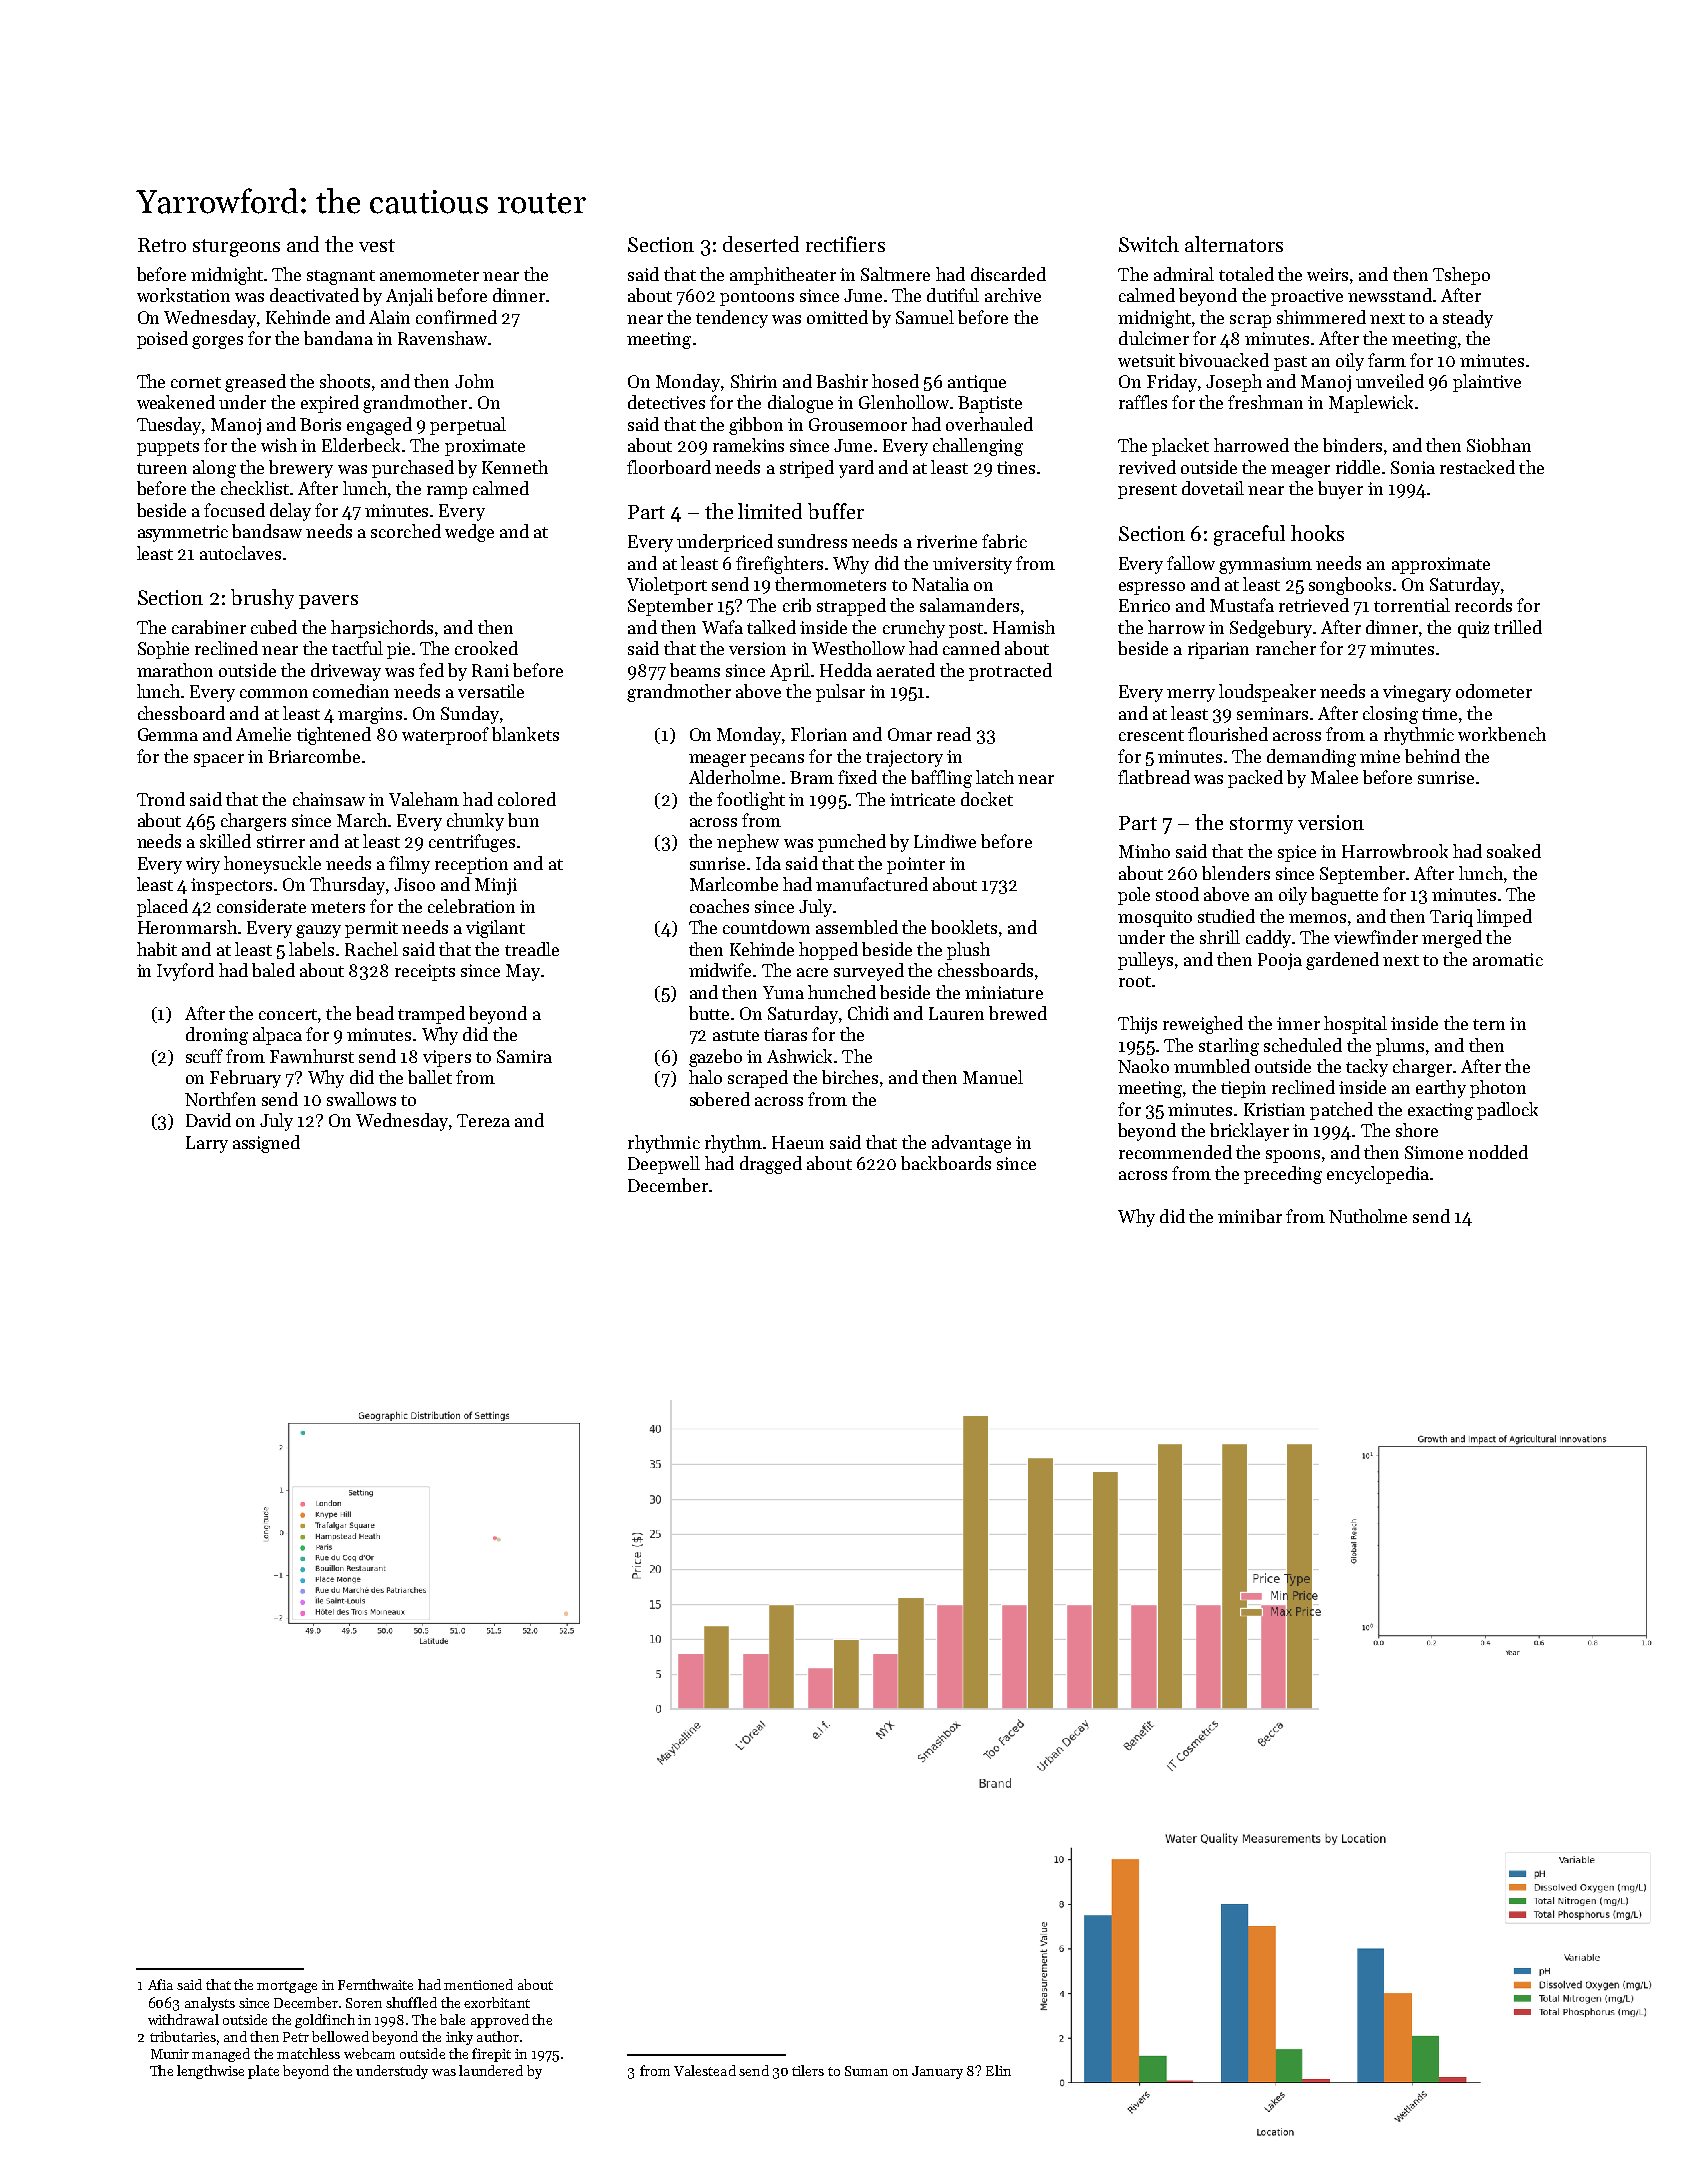 The height and width of the screenshot is (2178, 1683). What do you see at coordinates (1255, 779) in the screenshot?
I see `packed` at bounding box center [1255, 779].
